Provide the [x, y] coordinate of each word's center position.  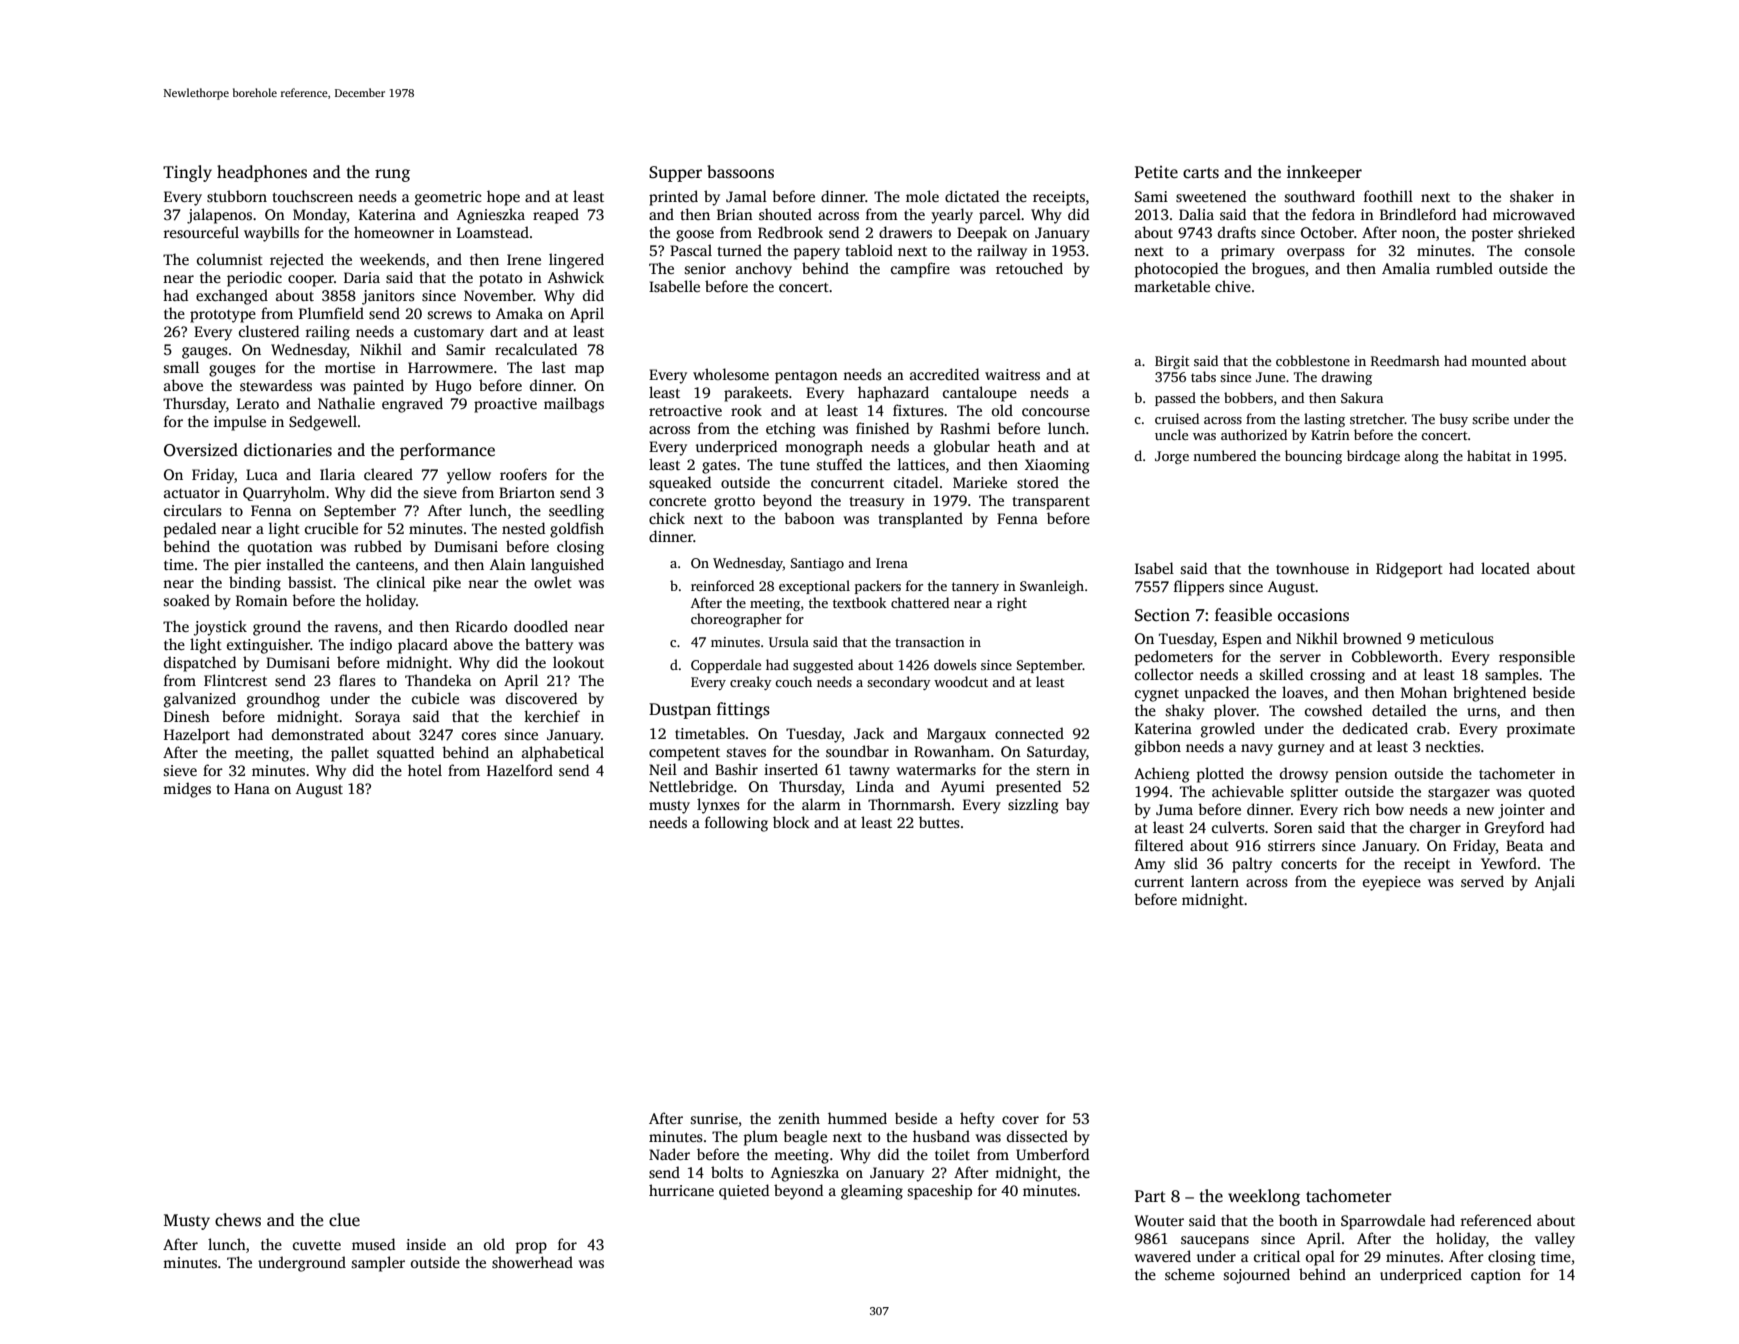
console [1550, 250]
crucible [331, 528]
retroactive [685, 410]
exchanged [232, 297]
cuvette [317, 1245]
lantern [1215, 881]
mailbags [574, 405]
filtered [1159, 845]
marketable [1172, 286]
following [736, 824]
